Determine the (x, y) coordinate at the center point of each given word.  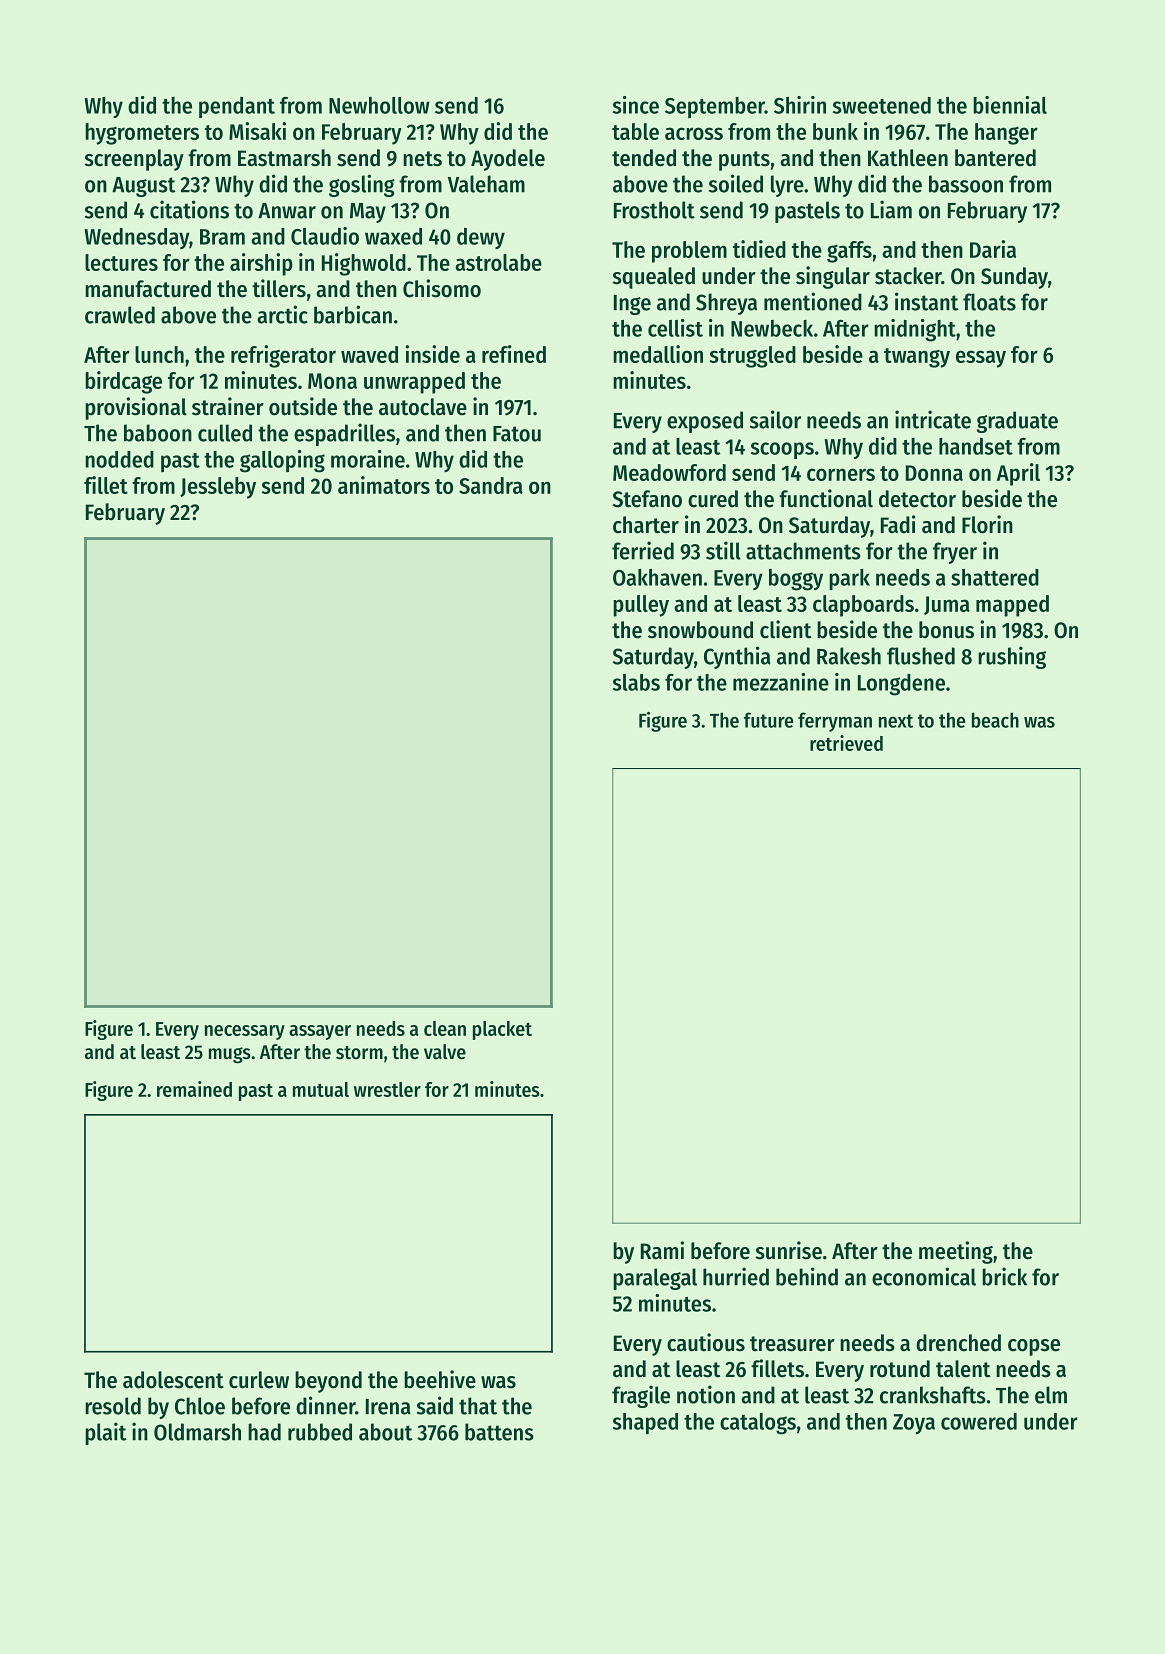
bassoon (966, 184)
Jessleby (218, 488)
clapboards (863, 606)
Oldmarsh (197, 1432)
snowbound (700, 630)
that (478, 1406)
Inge (632, 305)
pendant (237, 107)
